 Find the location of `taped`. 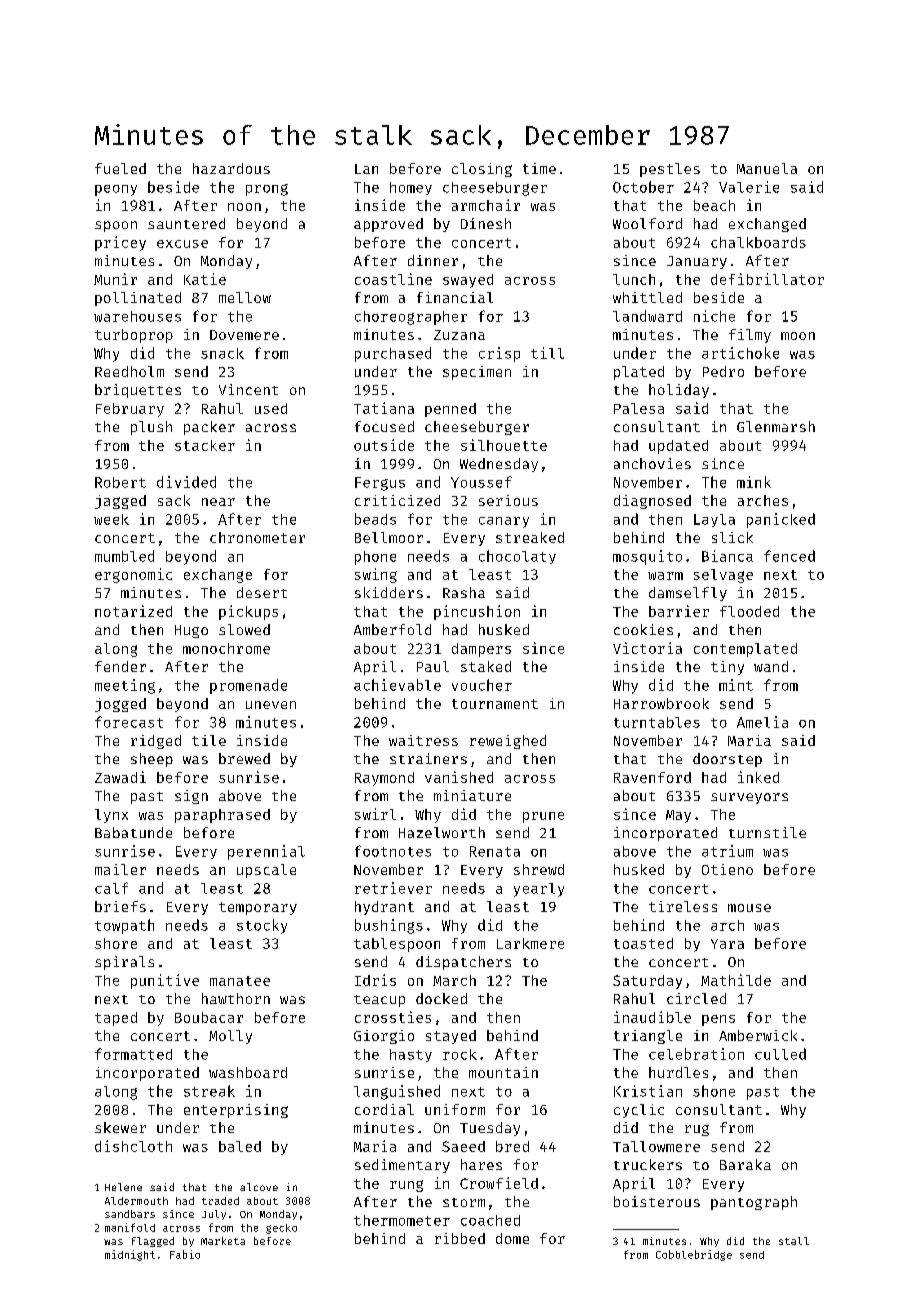

taped is located at coordinates (116, 1019).
